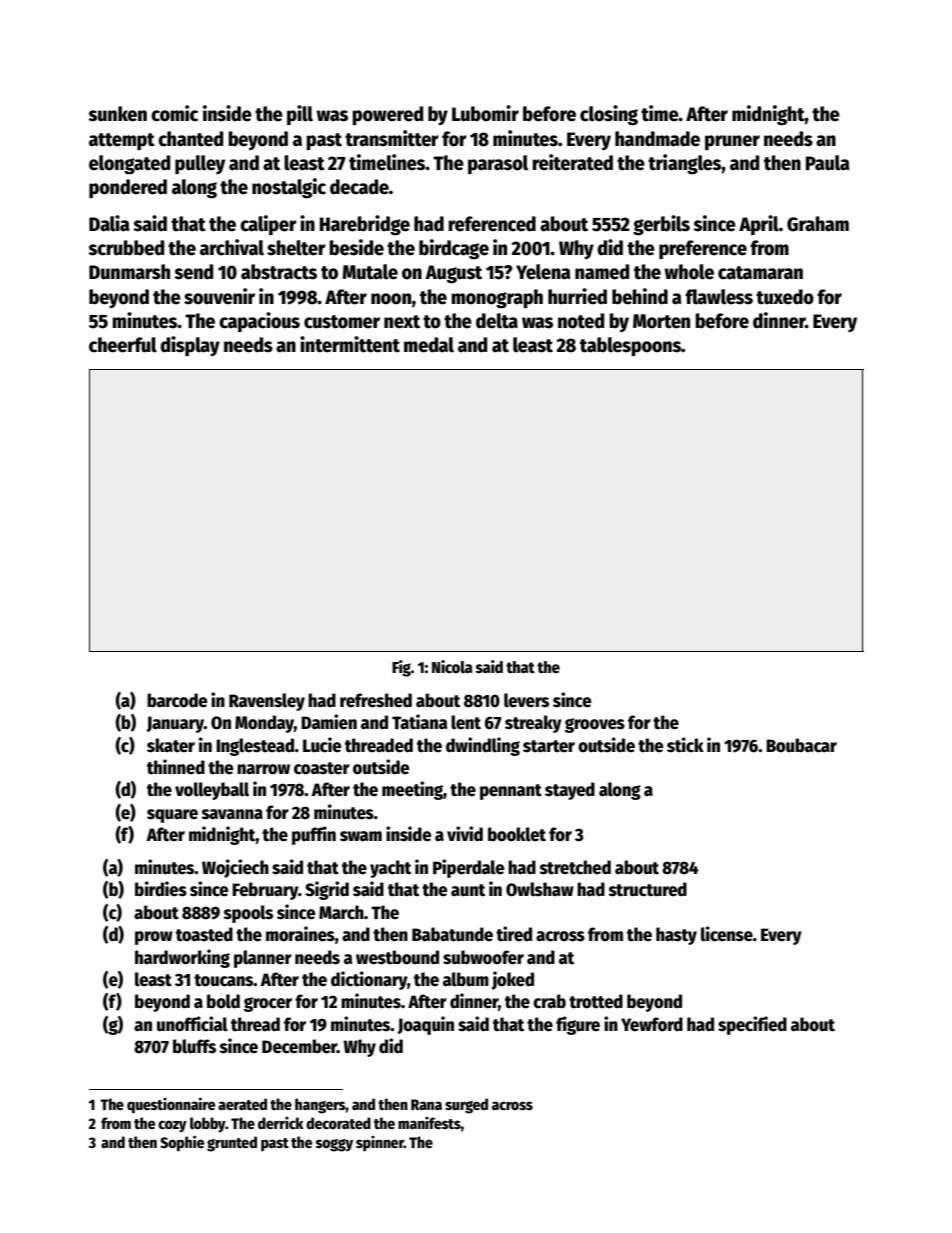  What do you see at coordinates (232, 247) in the screenshot?
I see `archival` at bounding box center [232, 247].
